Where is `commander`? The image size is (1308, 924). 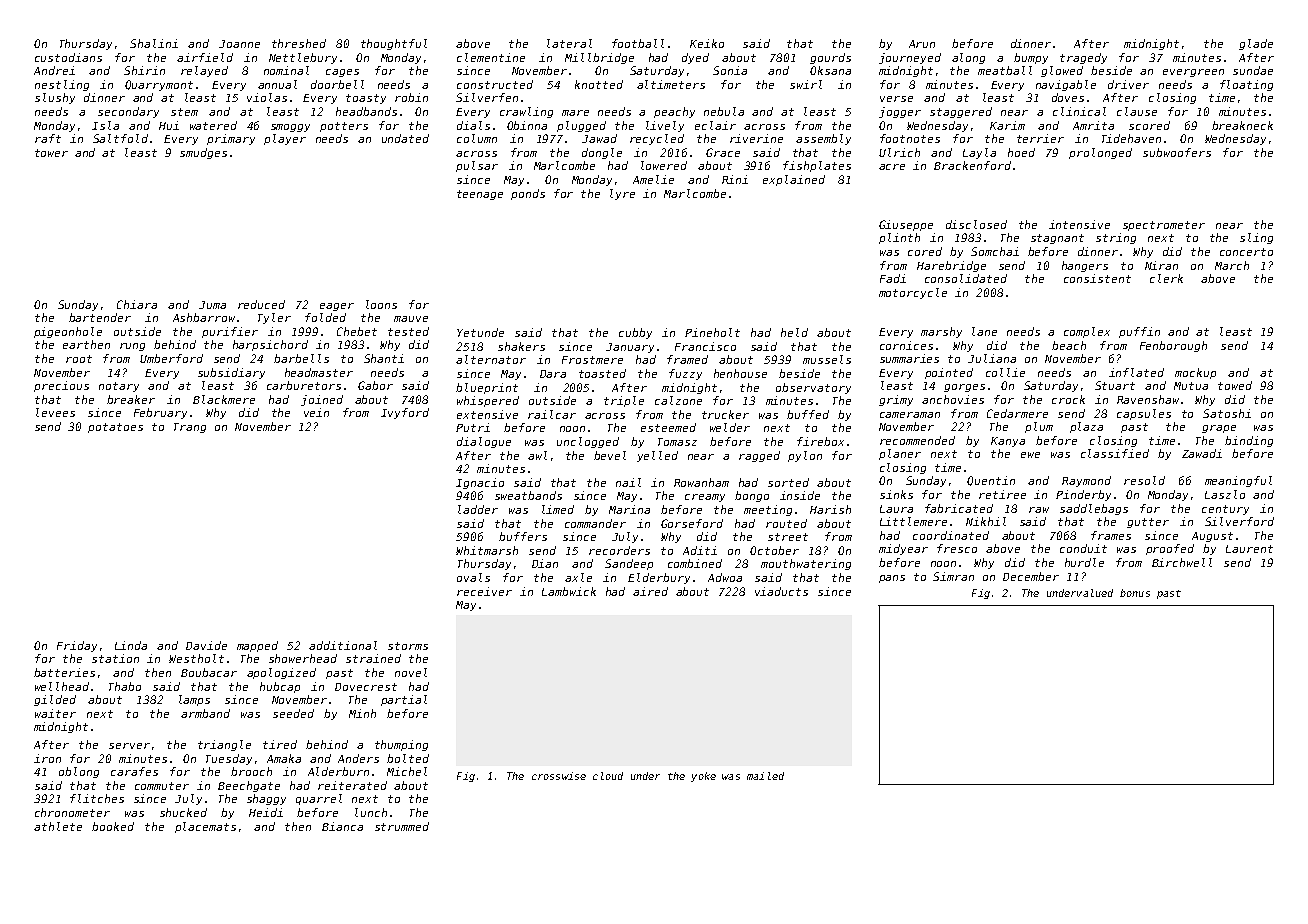
commander is located at coordinates (595, 523).
